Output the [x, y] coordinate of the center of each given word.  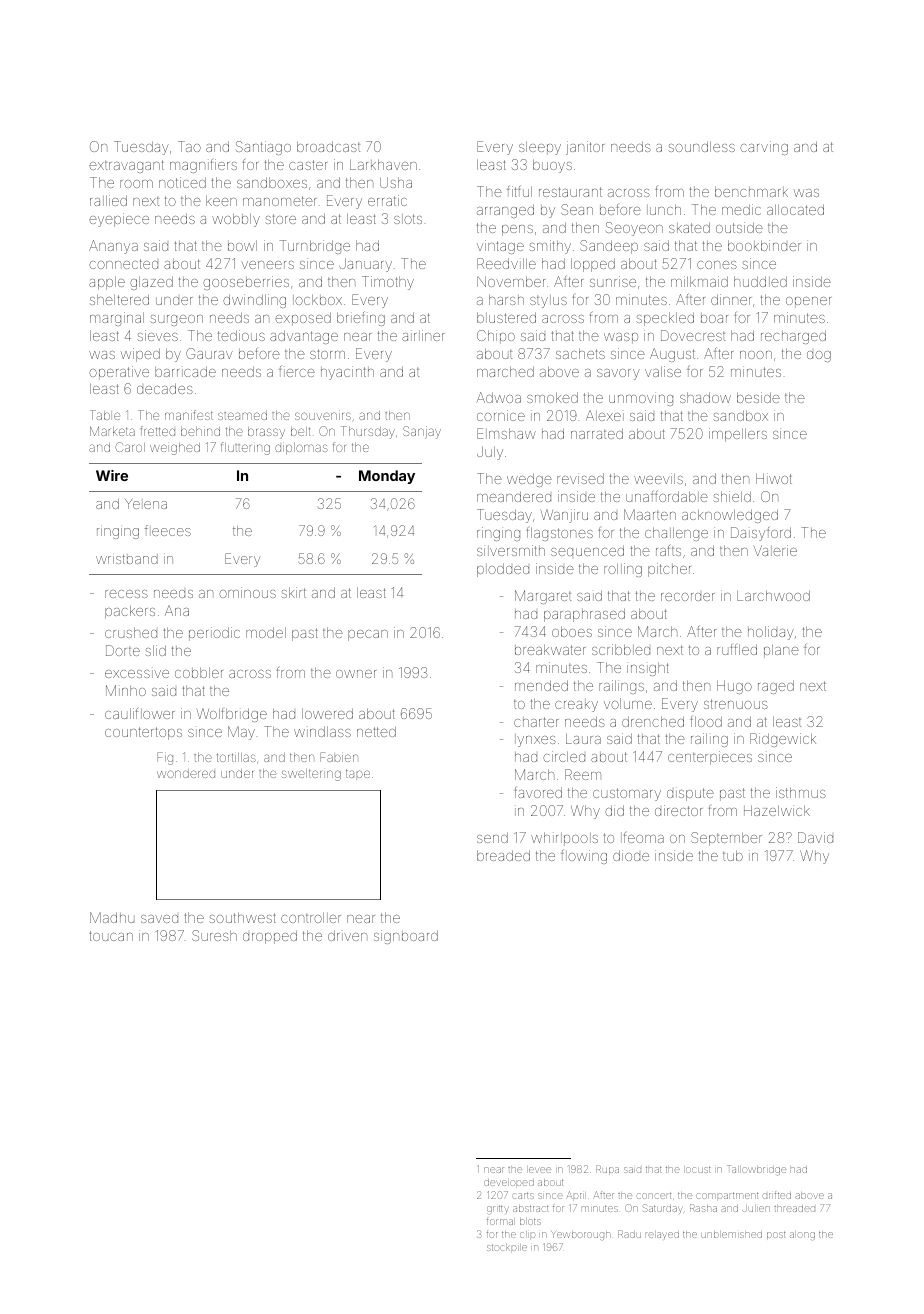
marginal [117, 319]
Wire [112, 475]
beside [758, 397]
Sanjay [422, 432]
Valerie [775, 550]
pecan [368, 635]
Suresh [214, 935]
